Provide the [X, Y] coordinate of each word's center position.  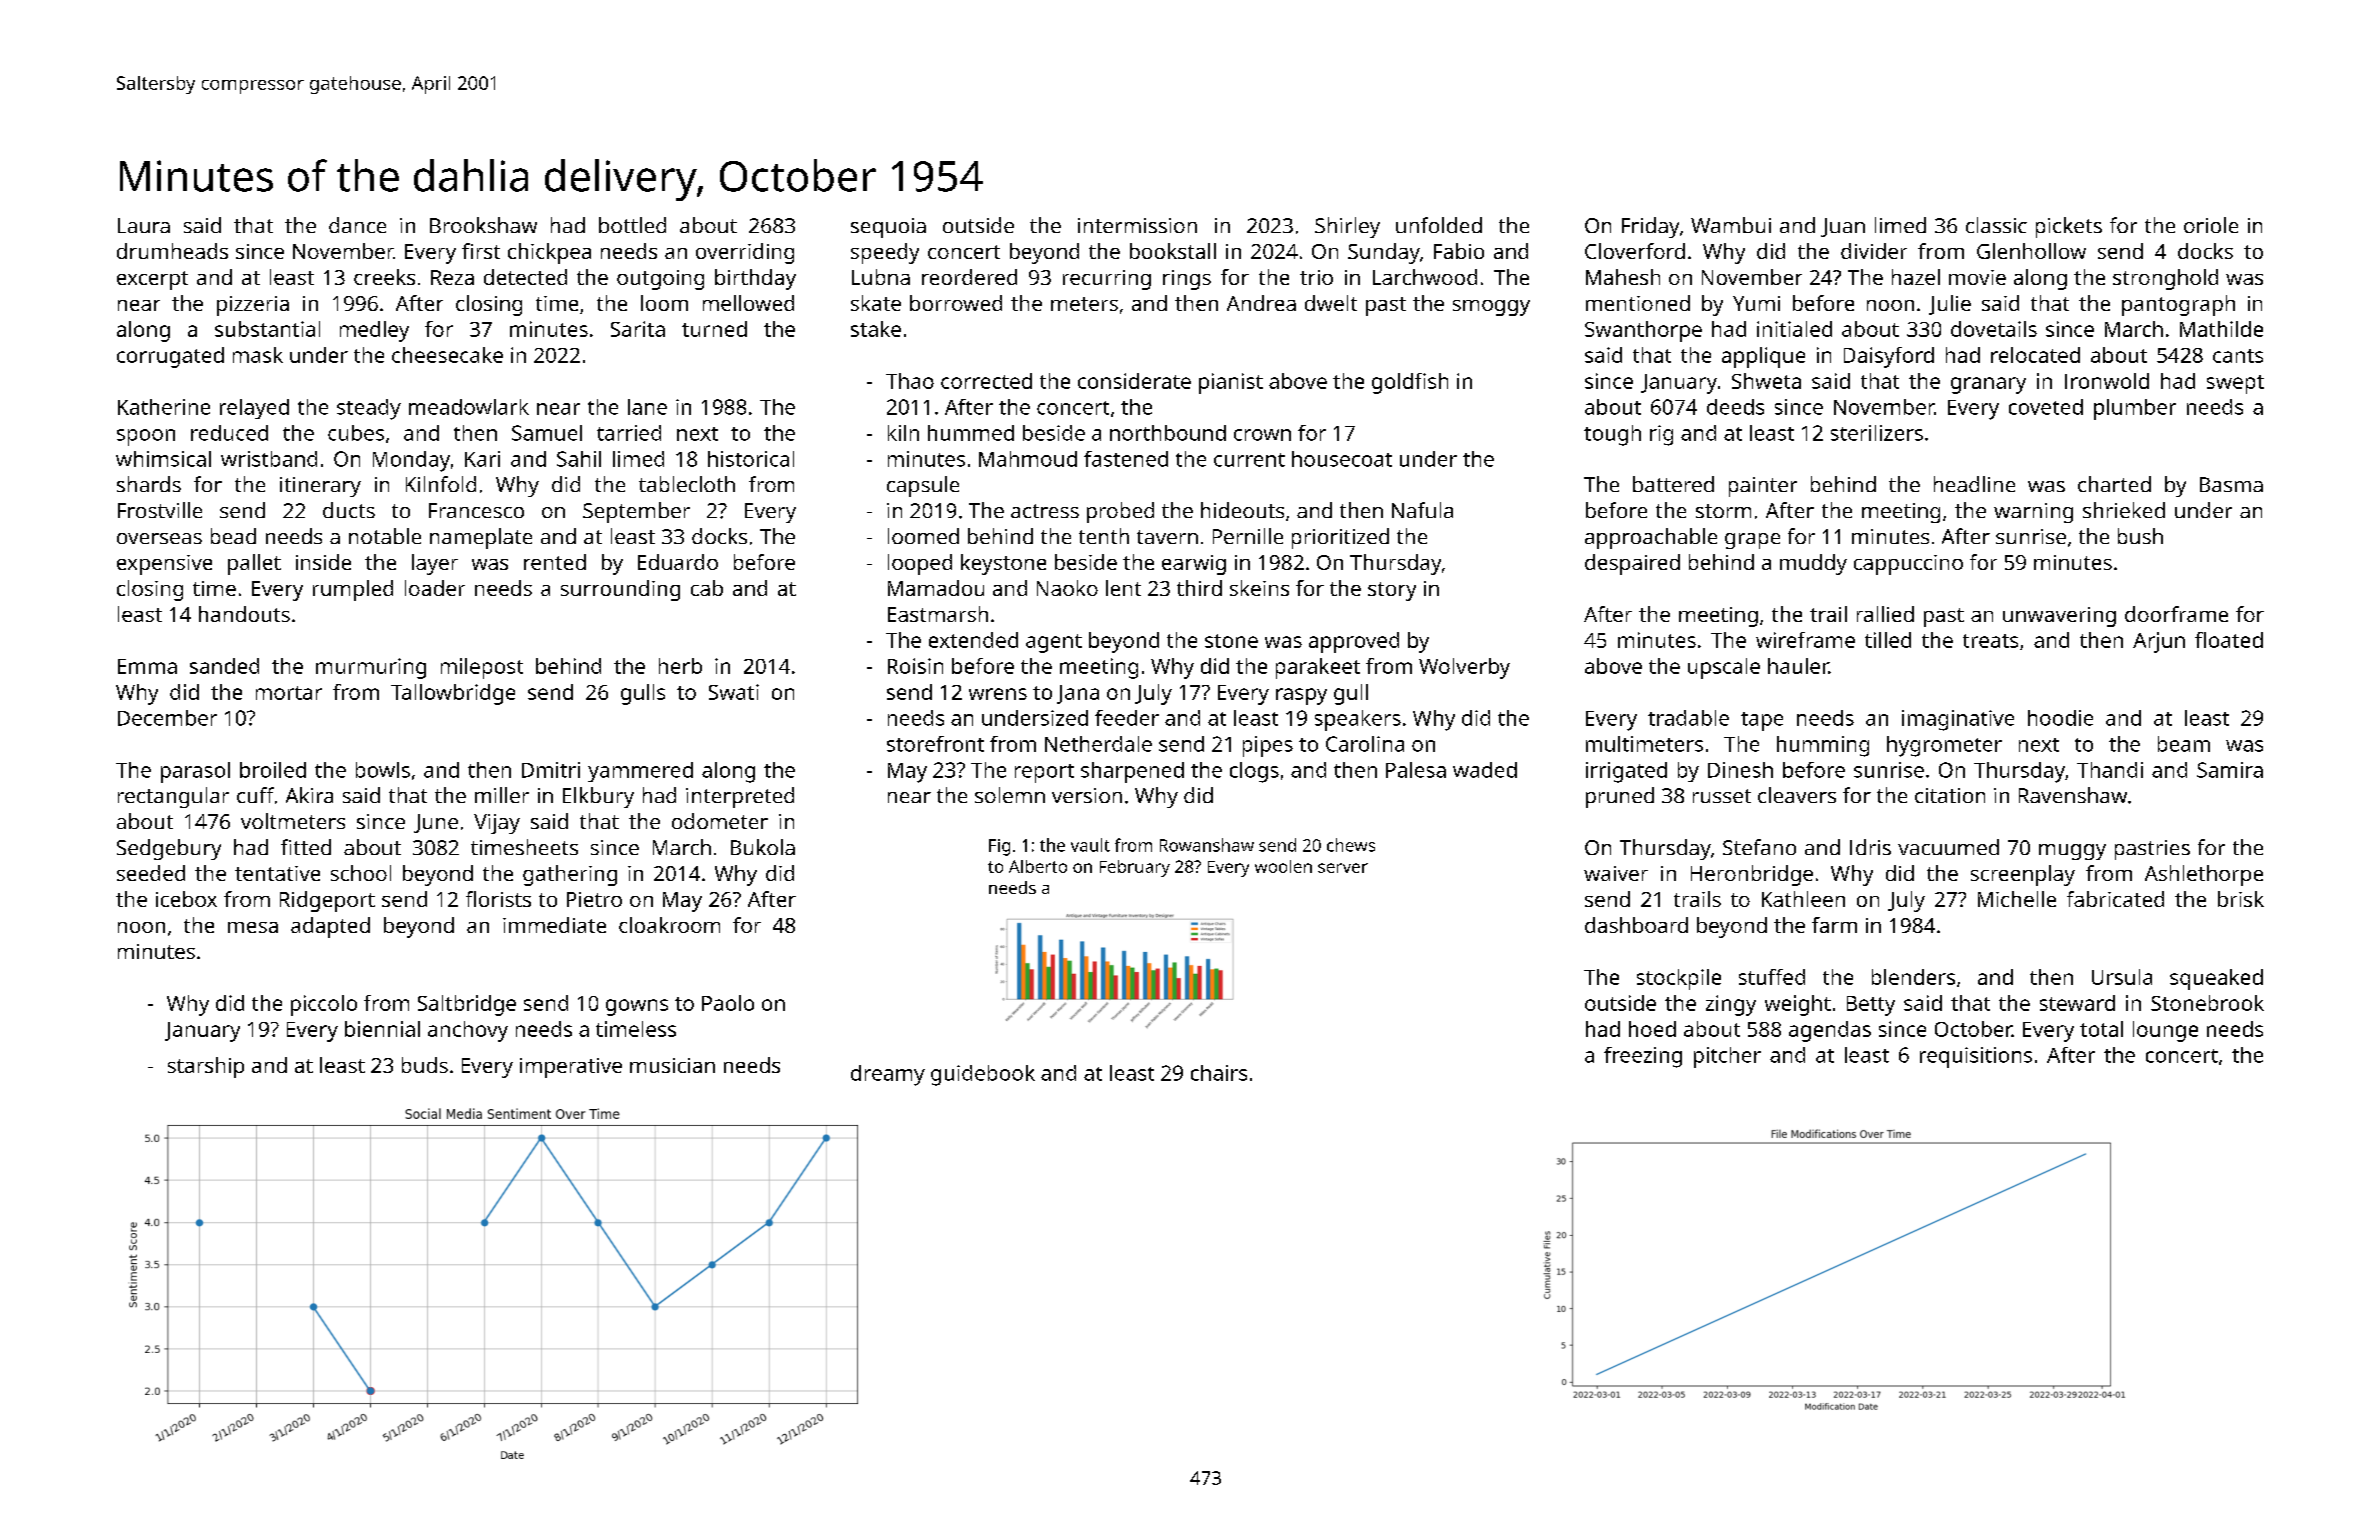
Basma [2231, 484]
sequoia [888, 228]
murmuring [371, 668]
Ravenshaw [2073, 795]
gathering [570, 875]
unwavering [2059, 617]
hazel [1916, 277]
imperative [571, 1068]
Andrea [1261, 303]
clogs [1254, 772]
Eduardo [678, 562]
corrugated [170, 357]
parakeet [1318, 668]
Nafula [1422, 510]
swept [2235, 384]
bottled [632, 225]
